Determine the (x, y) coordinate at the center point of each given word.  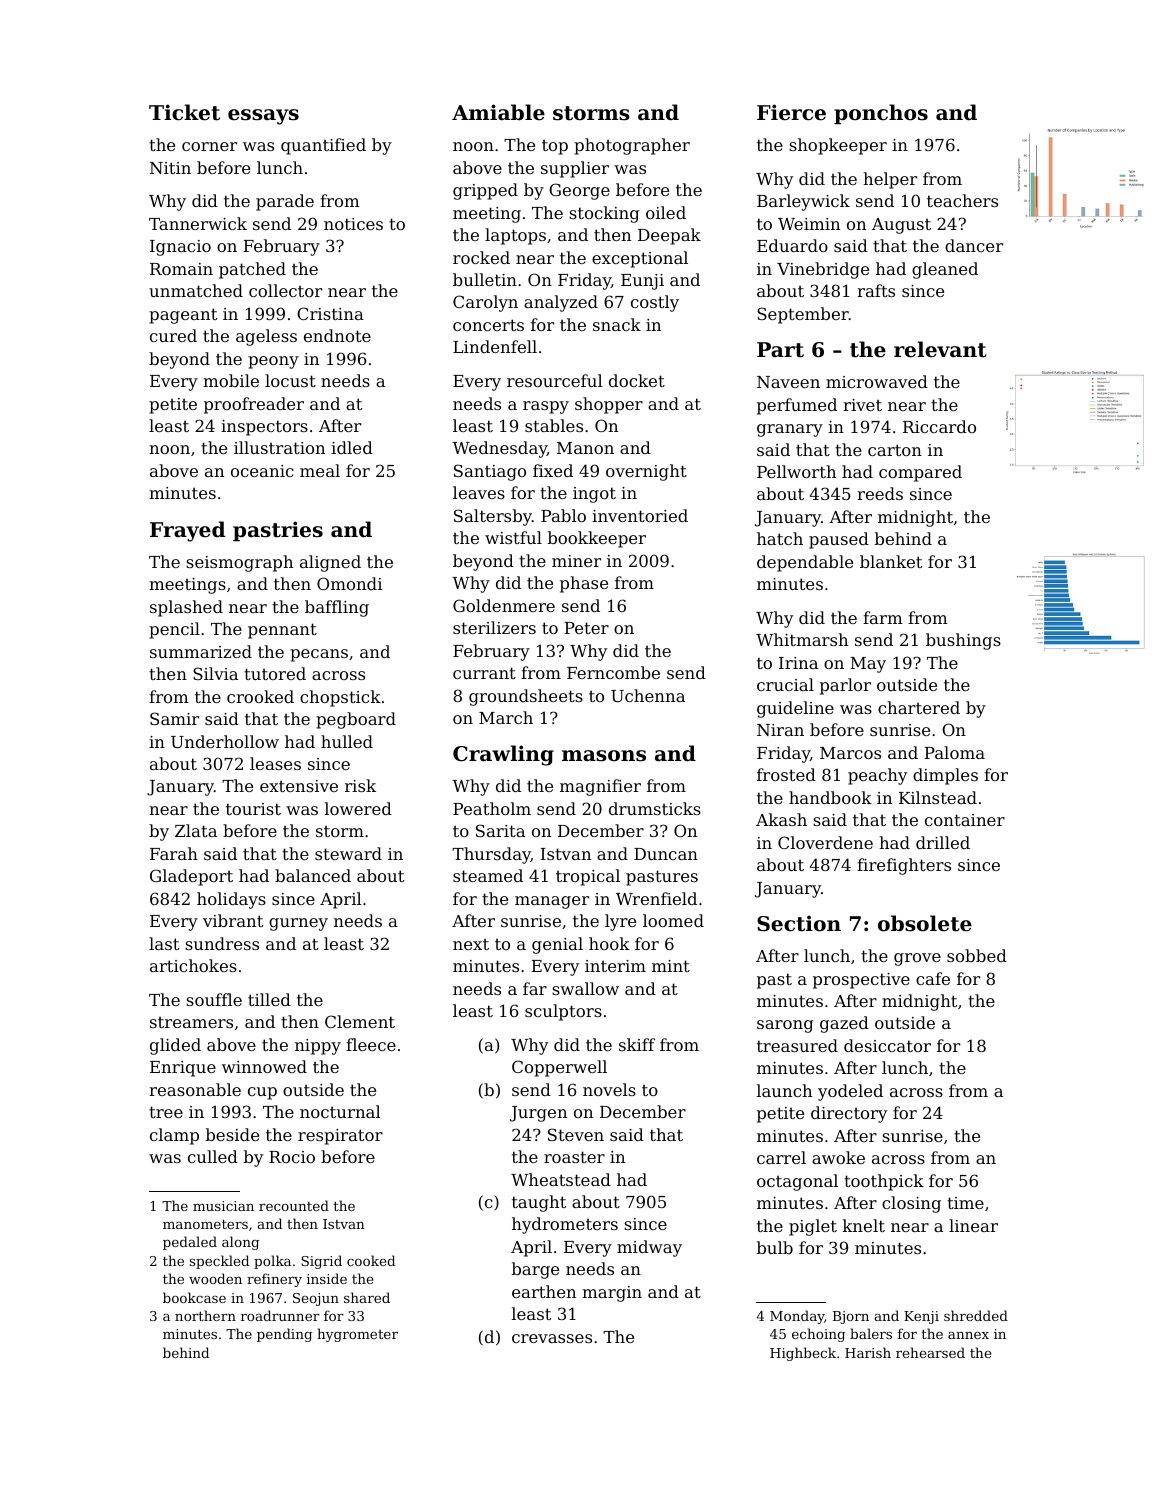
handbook (830, 797)
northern (205, 1315)
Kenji (921, 1317)
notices (353, 224)
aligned (330, 563)
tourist (253, 809)
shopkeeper (838, 146)
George (579, 191)
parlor (845, 686)
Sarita (500, 830)
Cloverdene (825, 842)
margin (612, 1294)
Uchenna (648, 695)
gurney (298, 924)
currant (484, 673)
